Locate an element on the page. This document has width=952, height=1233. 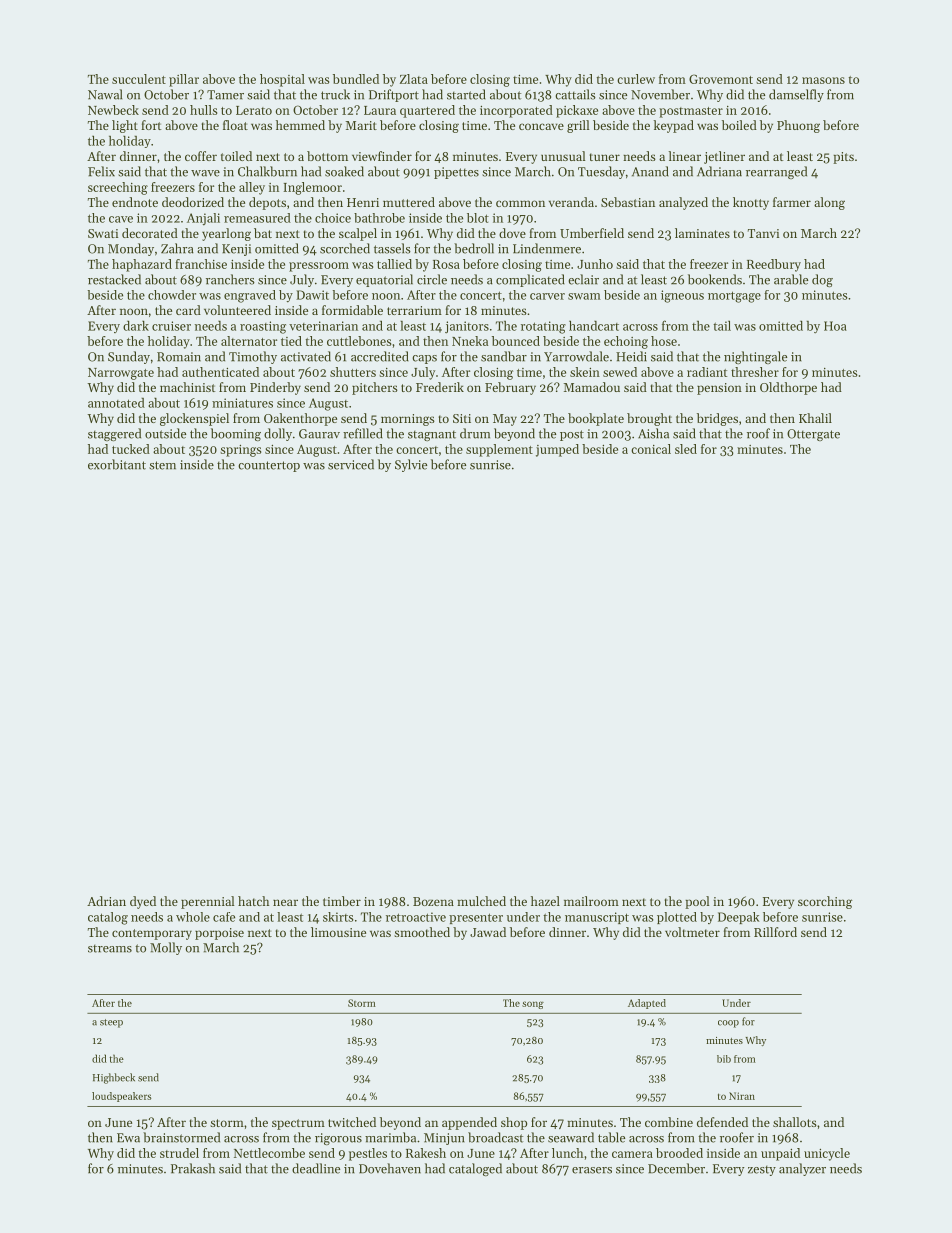
toiled is located at coordinates (236, 156).
